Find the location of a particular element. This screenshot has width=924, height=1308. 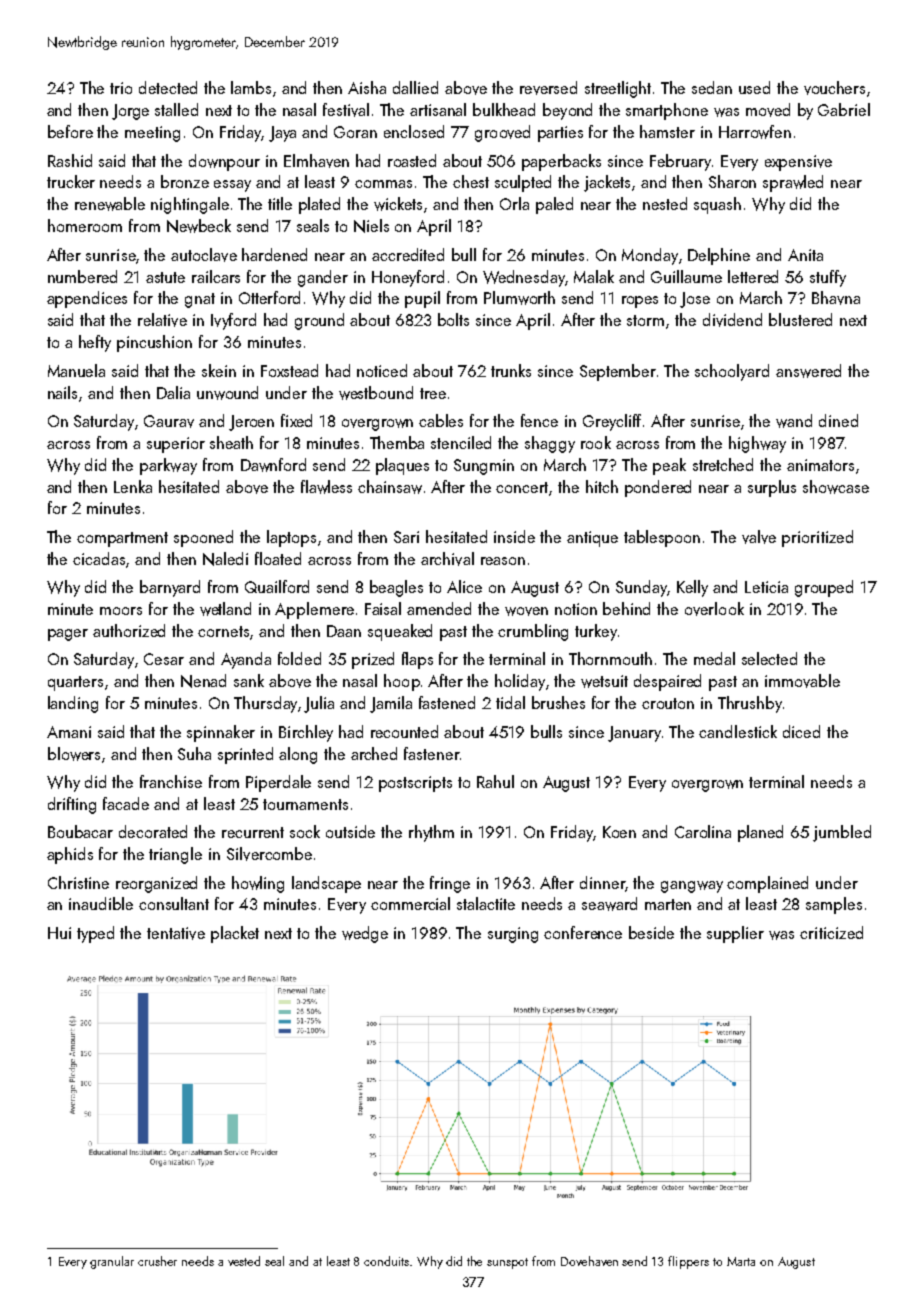

woven is located at coordinates (526, 611).
